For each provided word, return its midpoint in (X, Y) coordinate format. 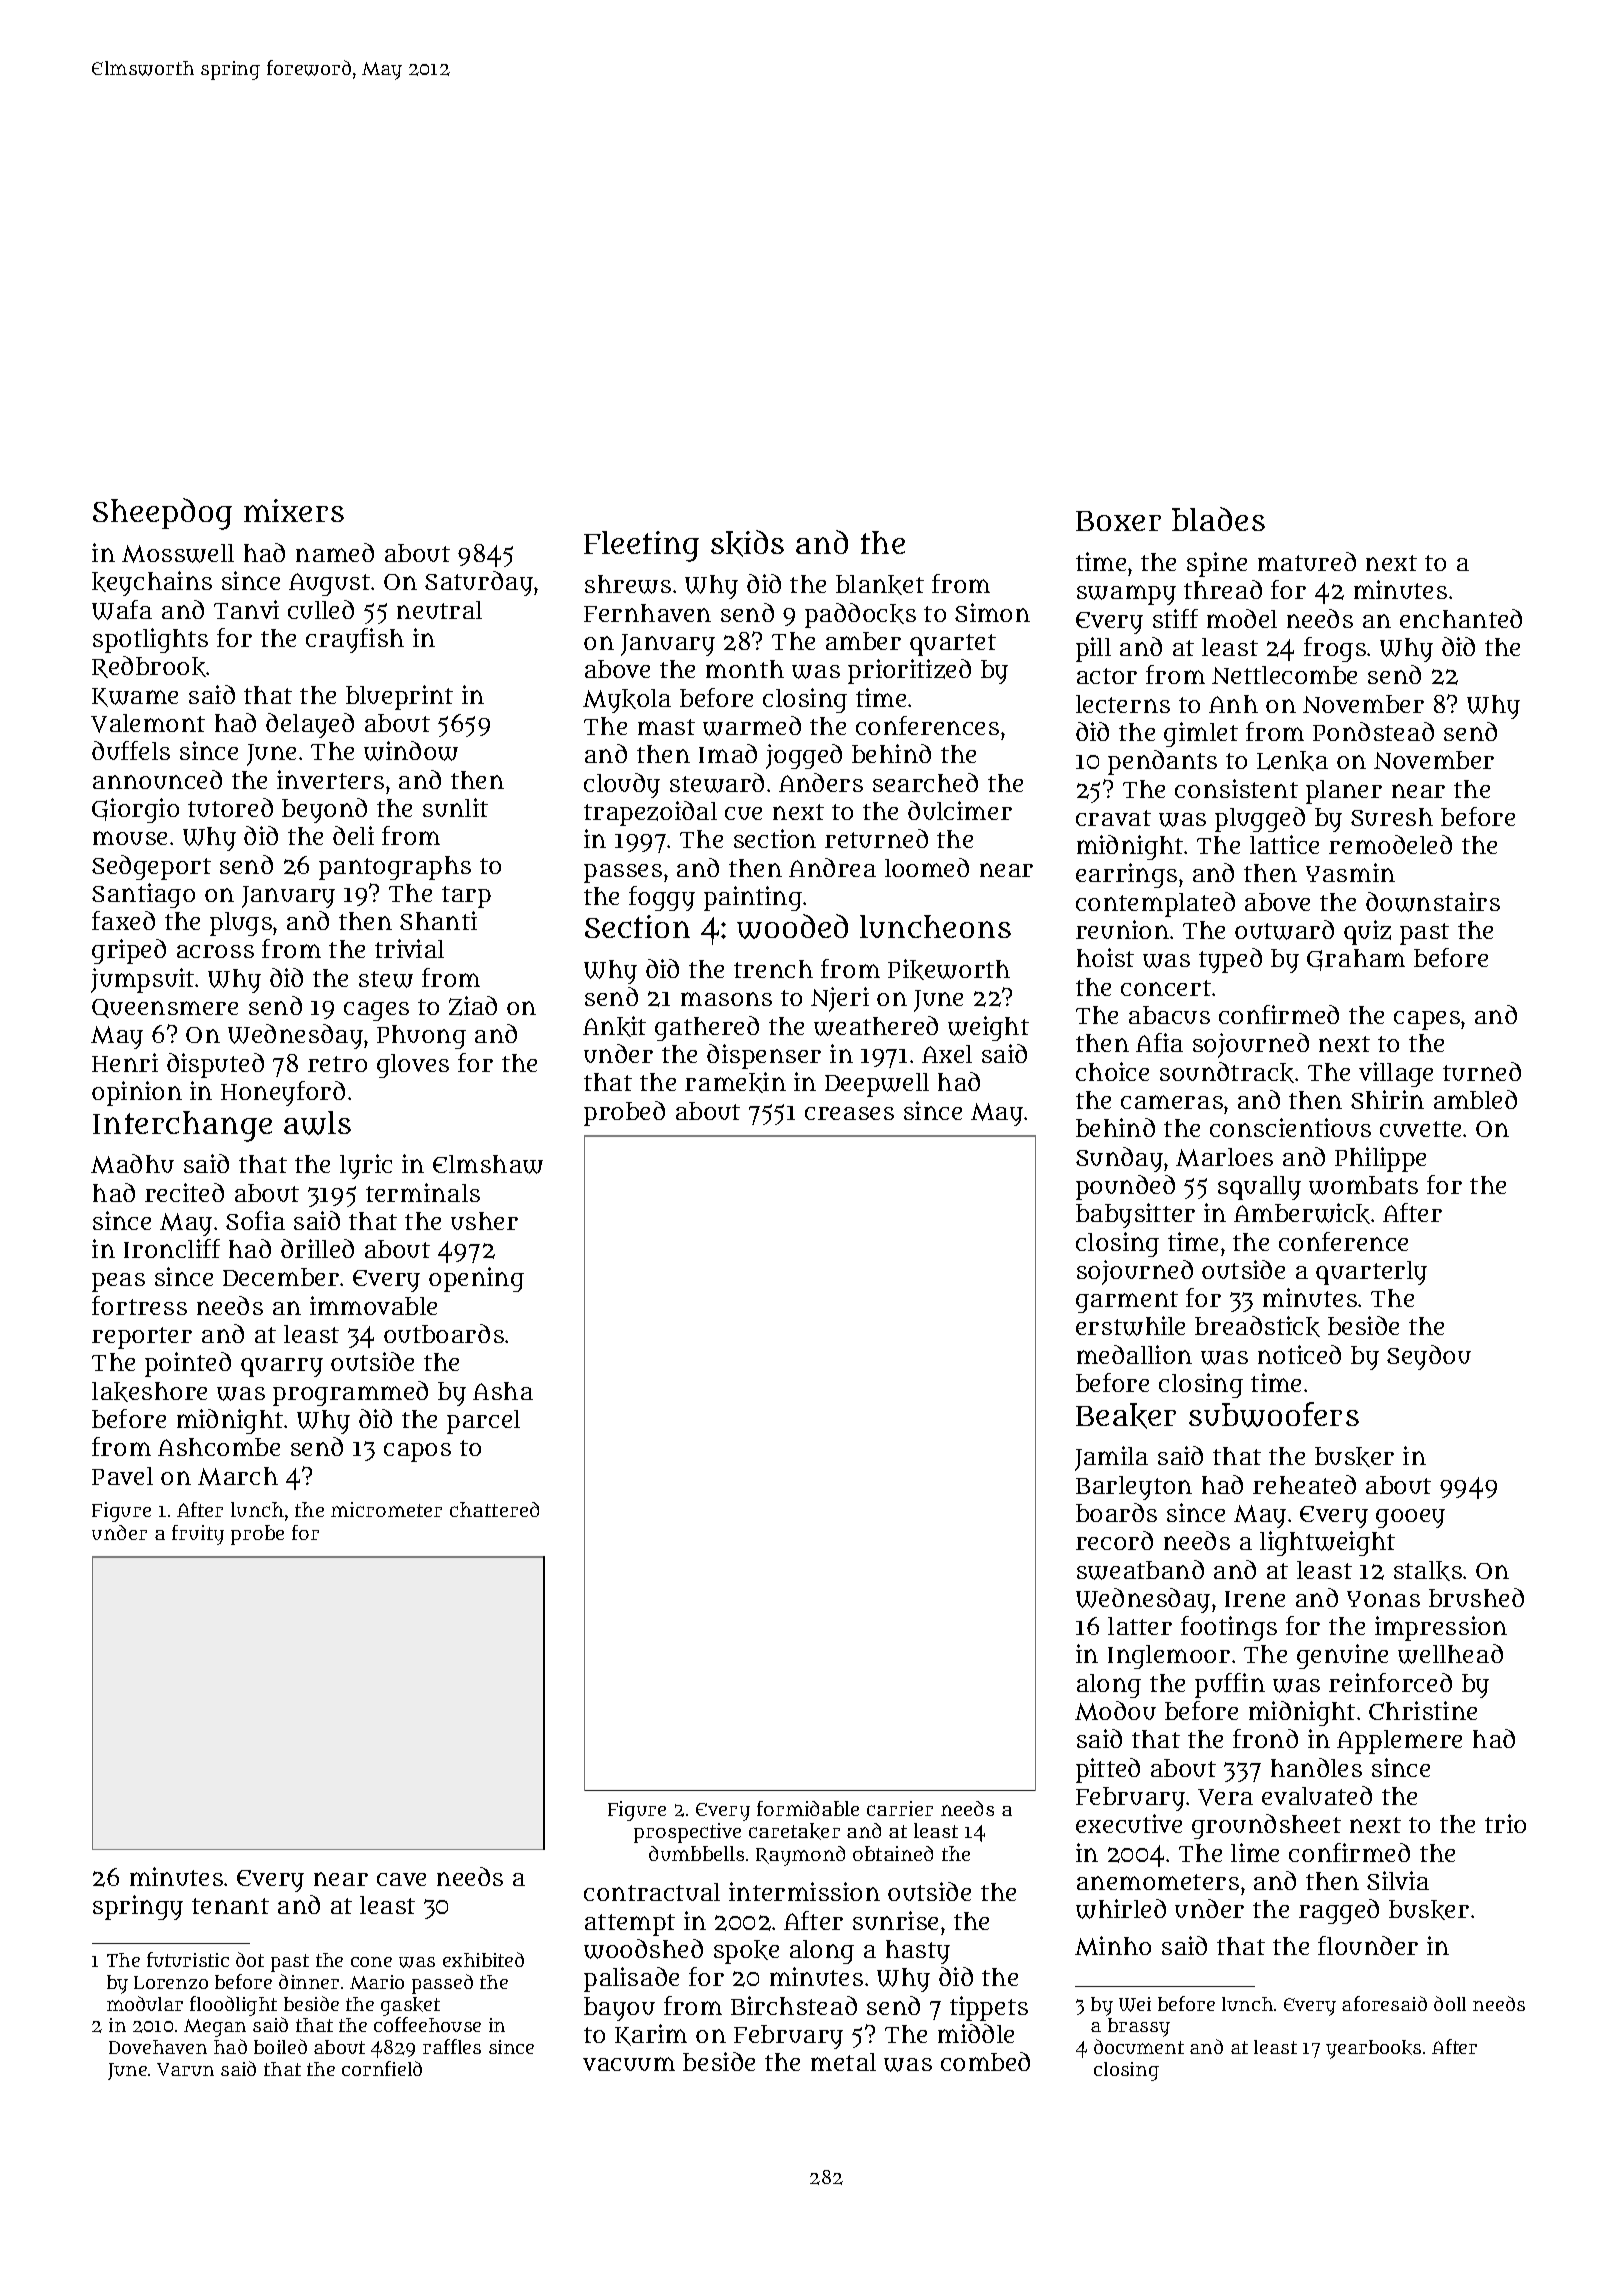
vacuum (629, 2064)
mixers (294, 510)
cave (401, 1879)
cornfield (382, 2068)
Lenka (1292, 761)
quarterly (1371, 1273)
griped (129, 951)
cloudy (622, 785)
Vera (1225, 1797)
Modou (1115, 1711)
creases (849, 1113)
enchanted (1461, 618)
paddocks (860, 615)
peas (118, 1282)
